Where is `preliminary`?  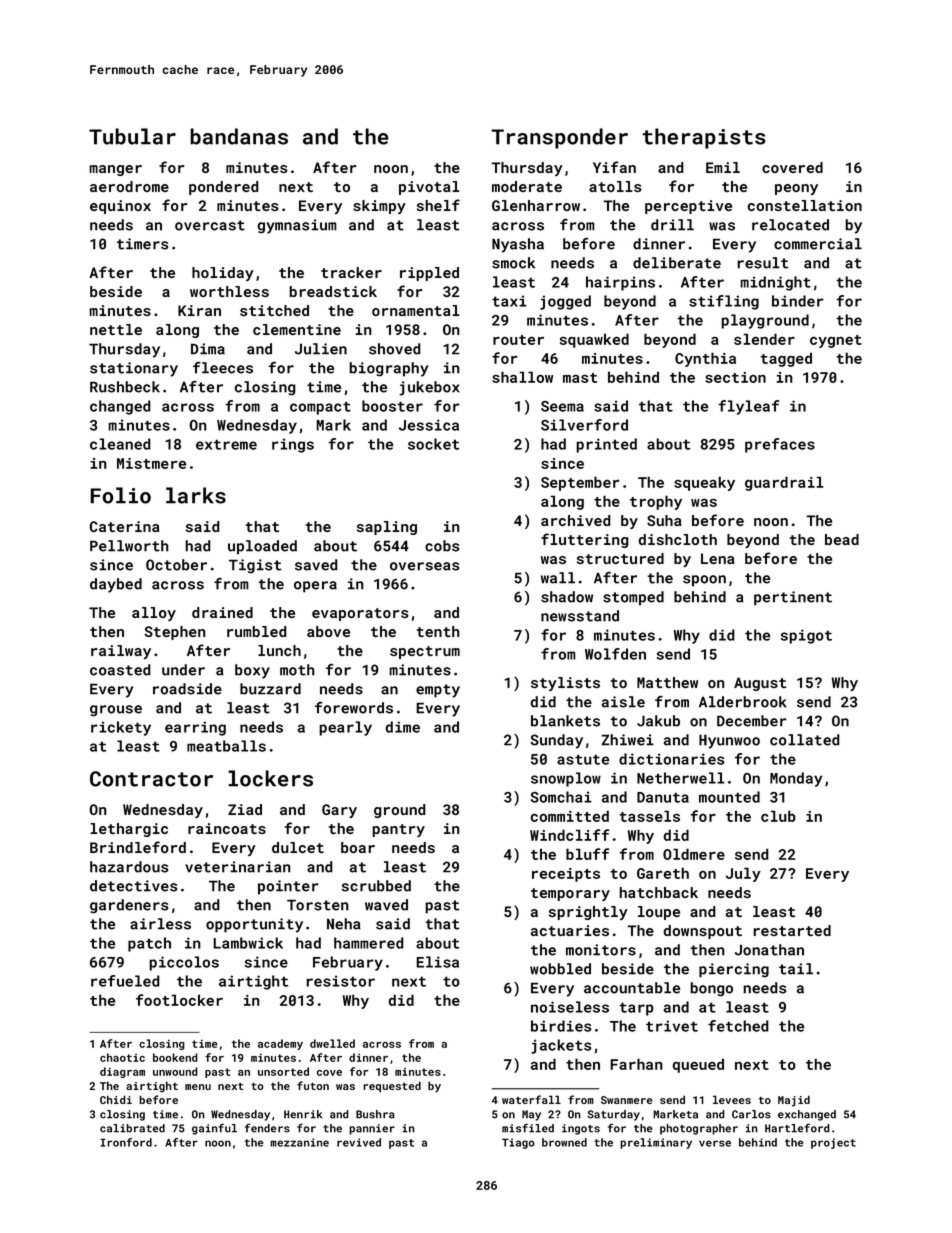
preliminary is located at coordinates (656, 1143).
